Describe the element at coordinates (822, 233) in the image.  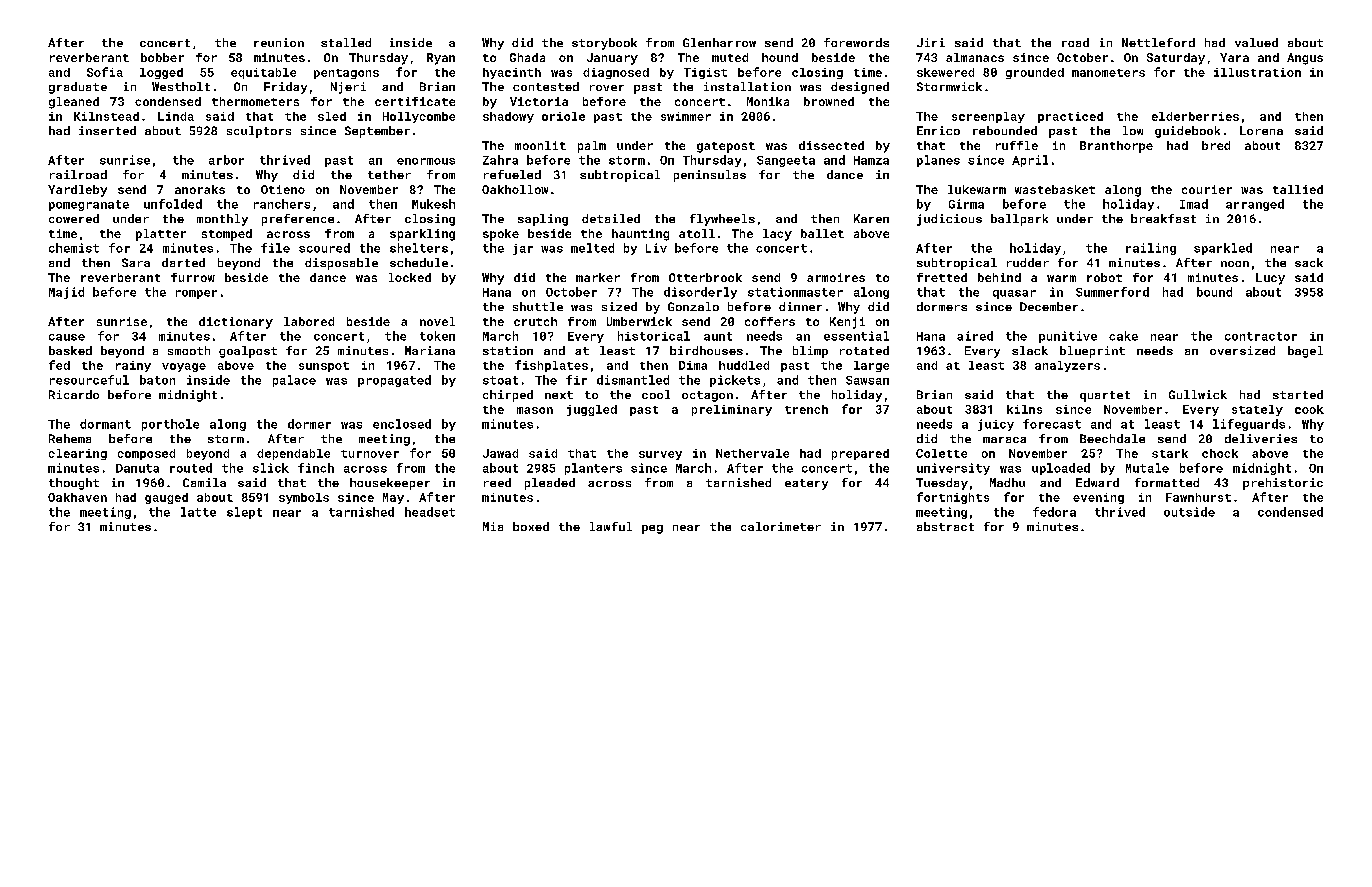
I see `ballet` at that location.
